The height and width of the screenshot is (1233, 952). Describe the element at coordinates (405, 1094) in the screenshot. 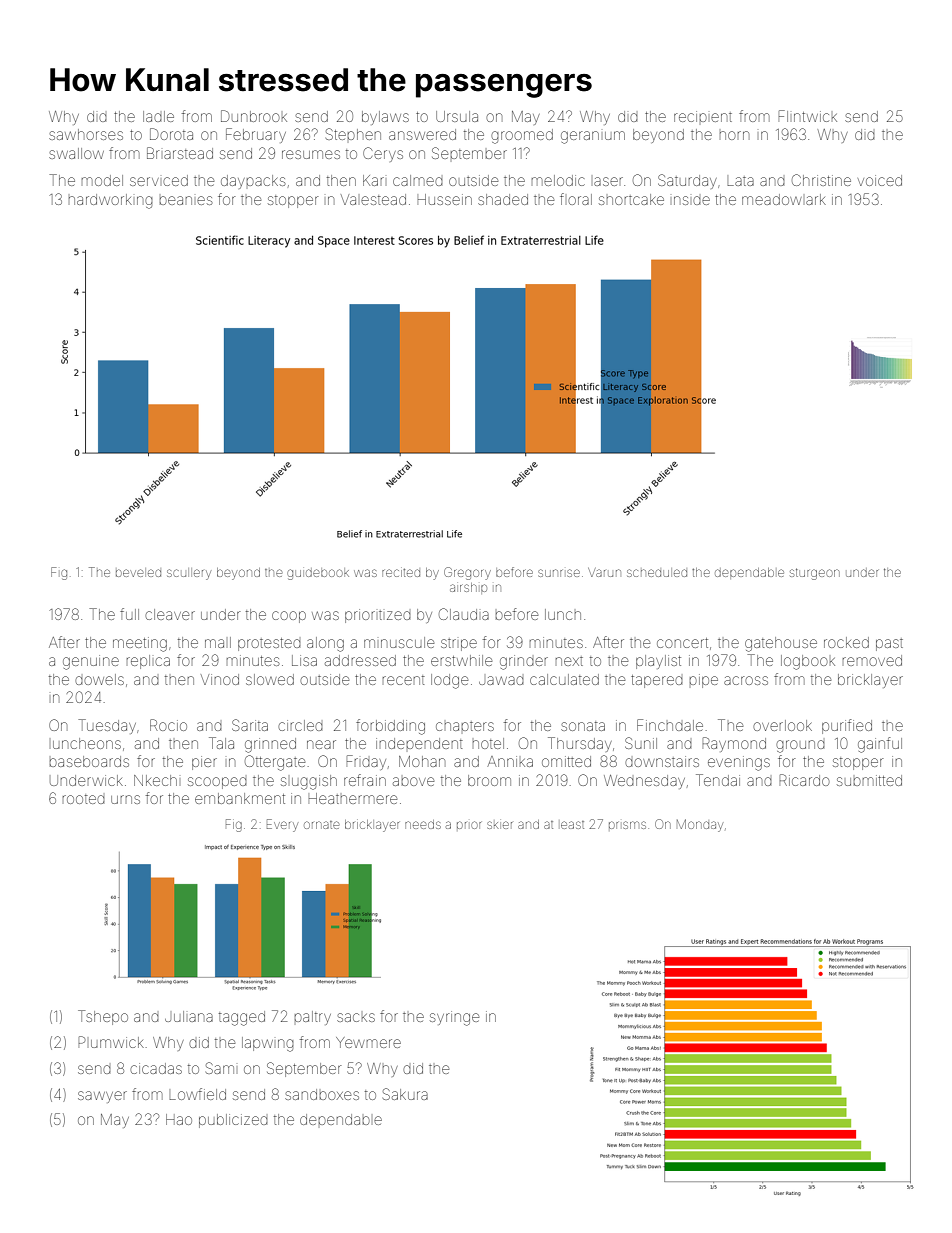

I see `Sakura` at that location.
